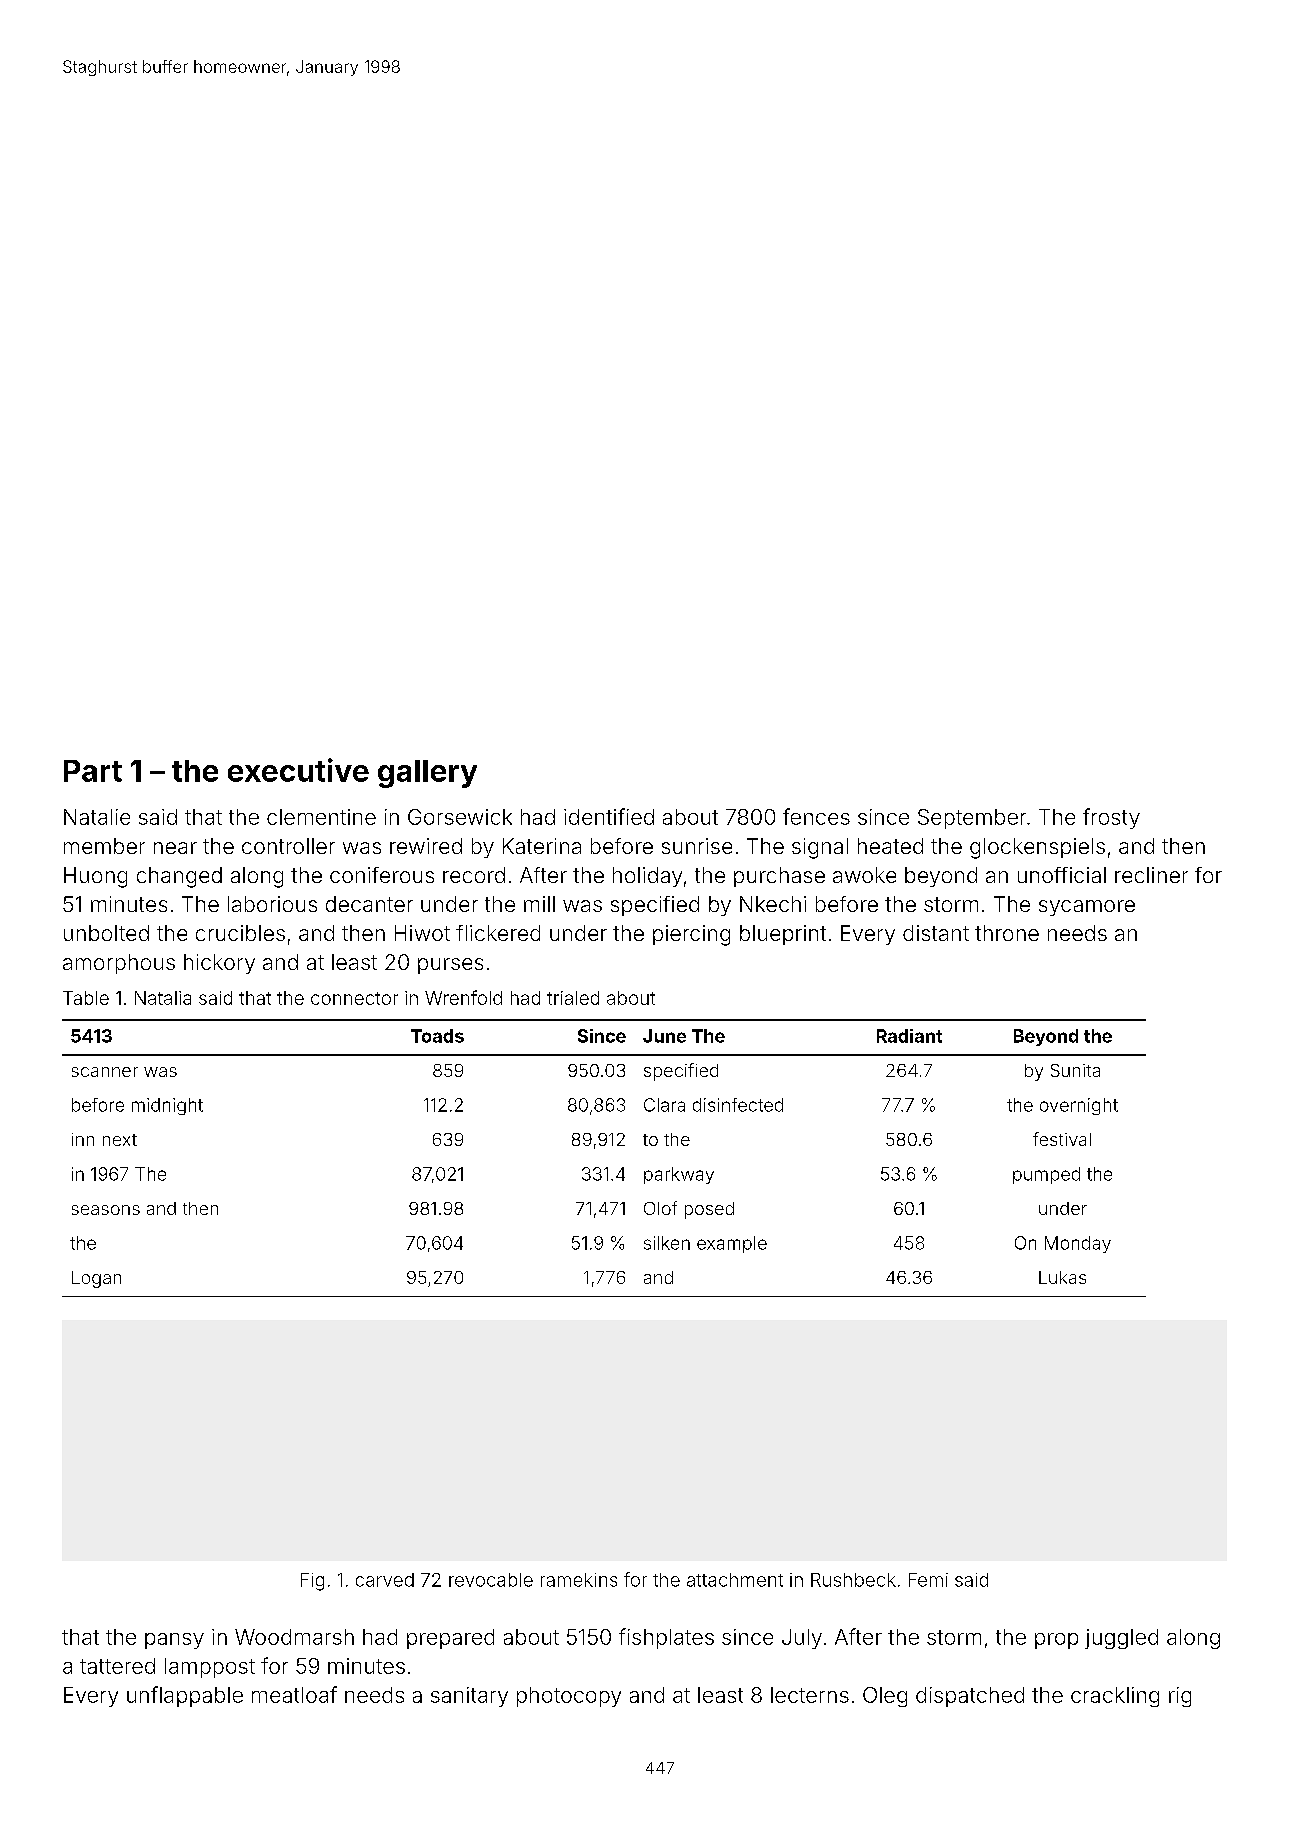 This image has height=1823, width=1289. I want to click on seasons, so click(106, 1210).
